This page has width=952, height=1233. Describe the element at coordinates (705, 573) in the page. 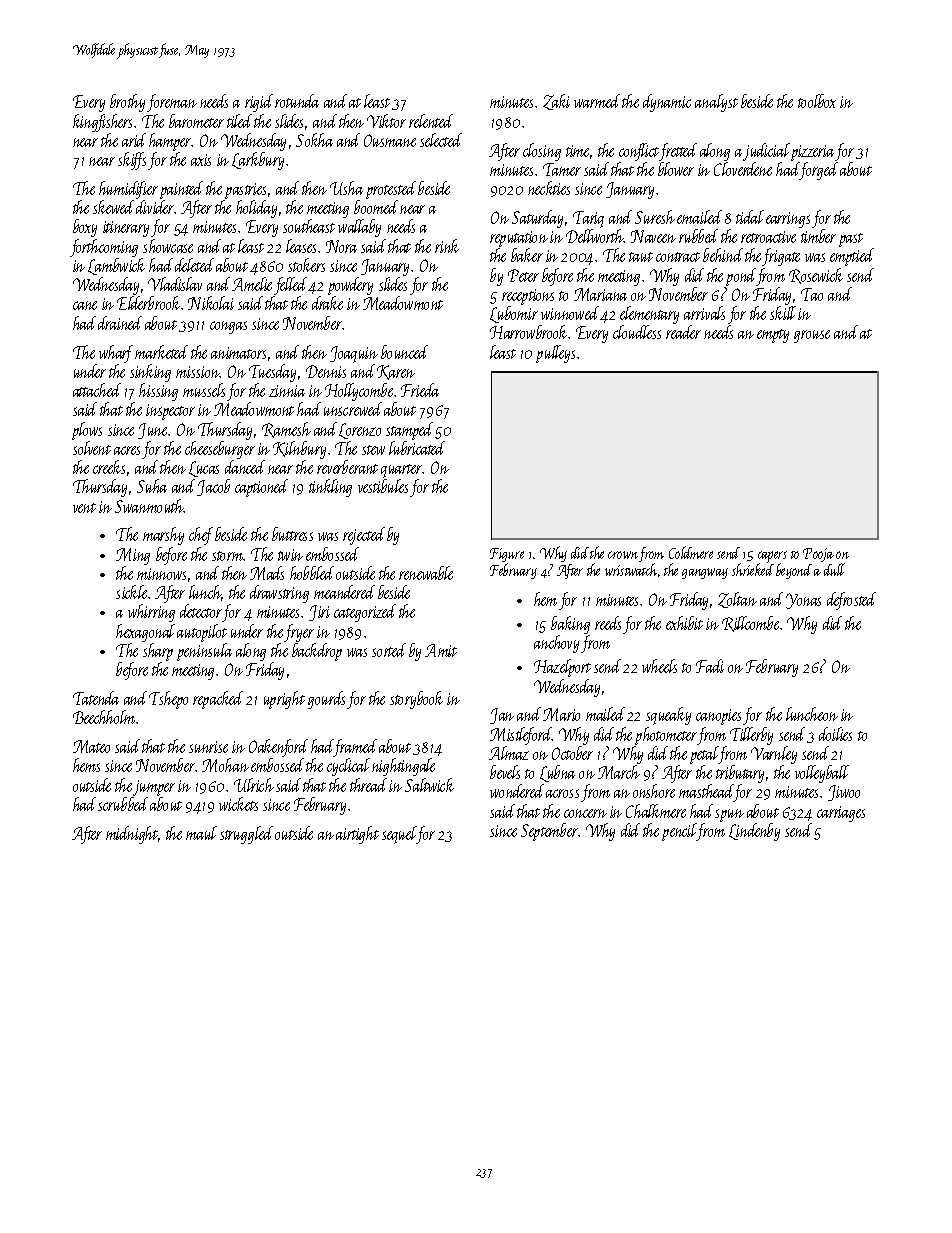

I see `gangway` at that location.
